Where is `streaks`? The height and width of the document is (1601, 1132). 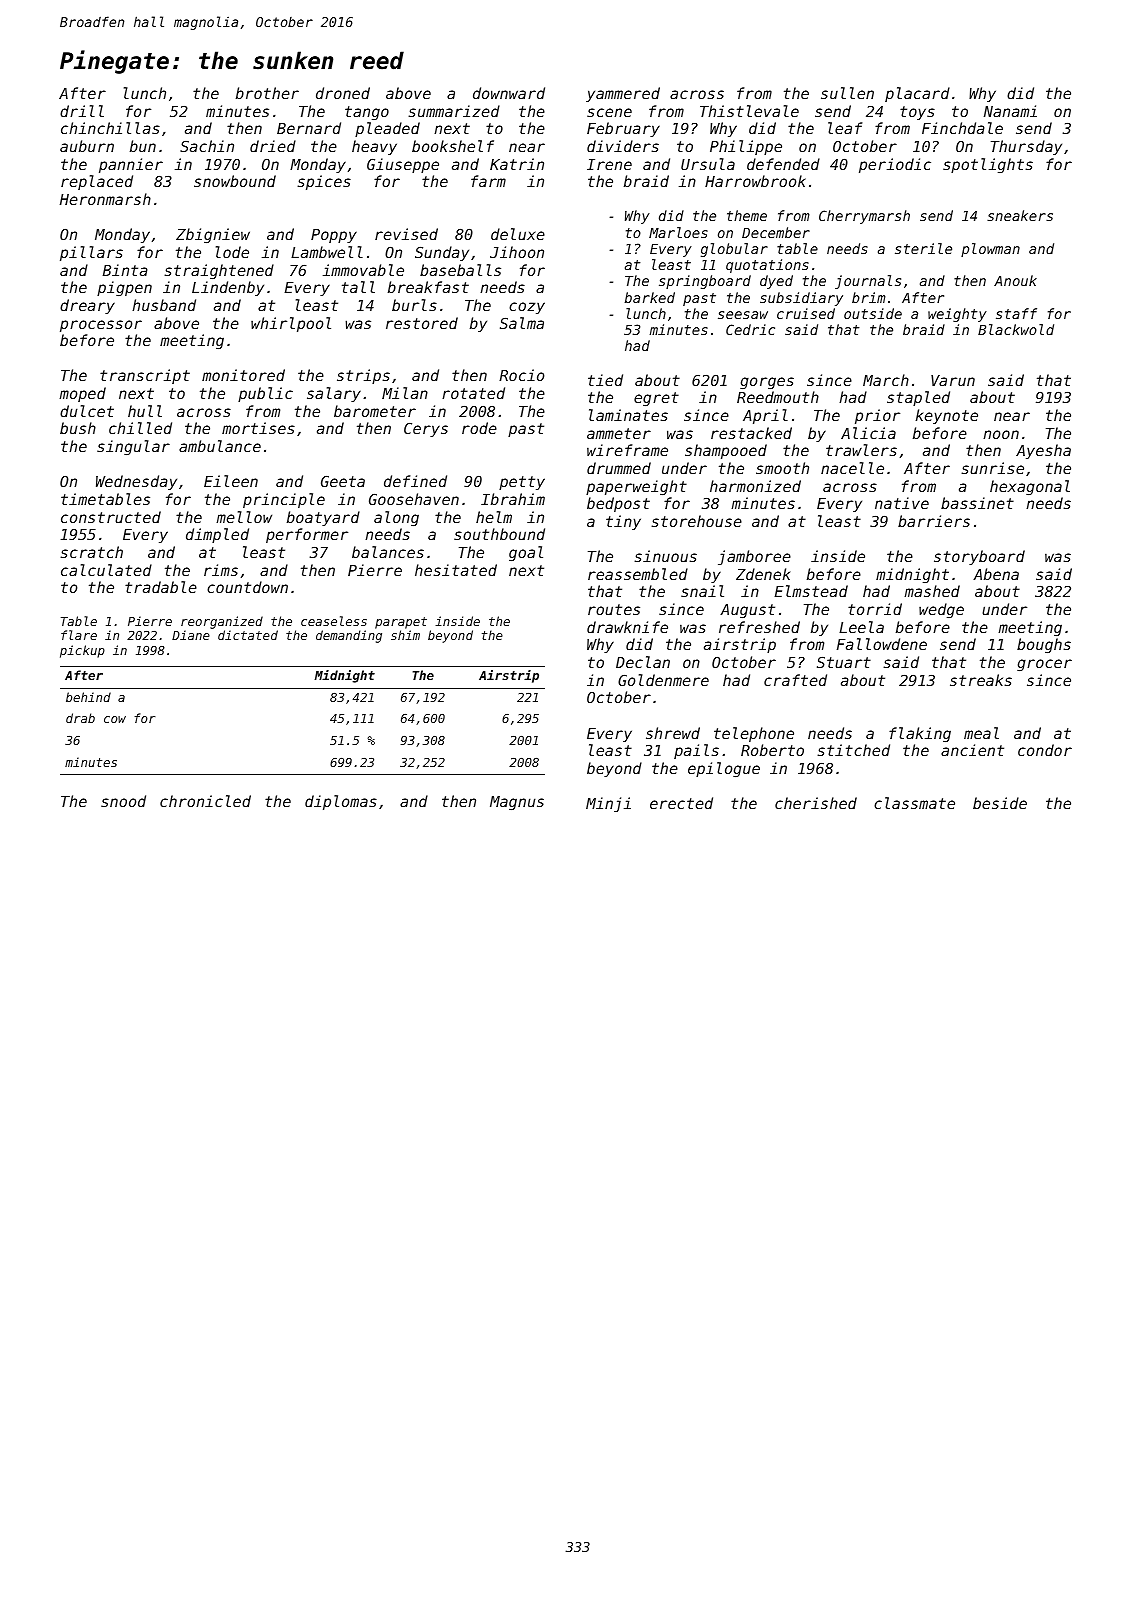
streaks is located at coordinates (981, 680).
